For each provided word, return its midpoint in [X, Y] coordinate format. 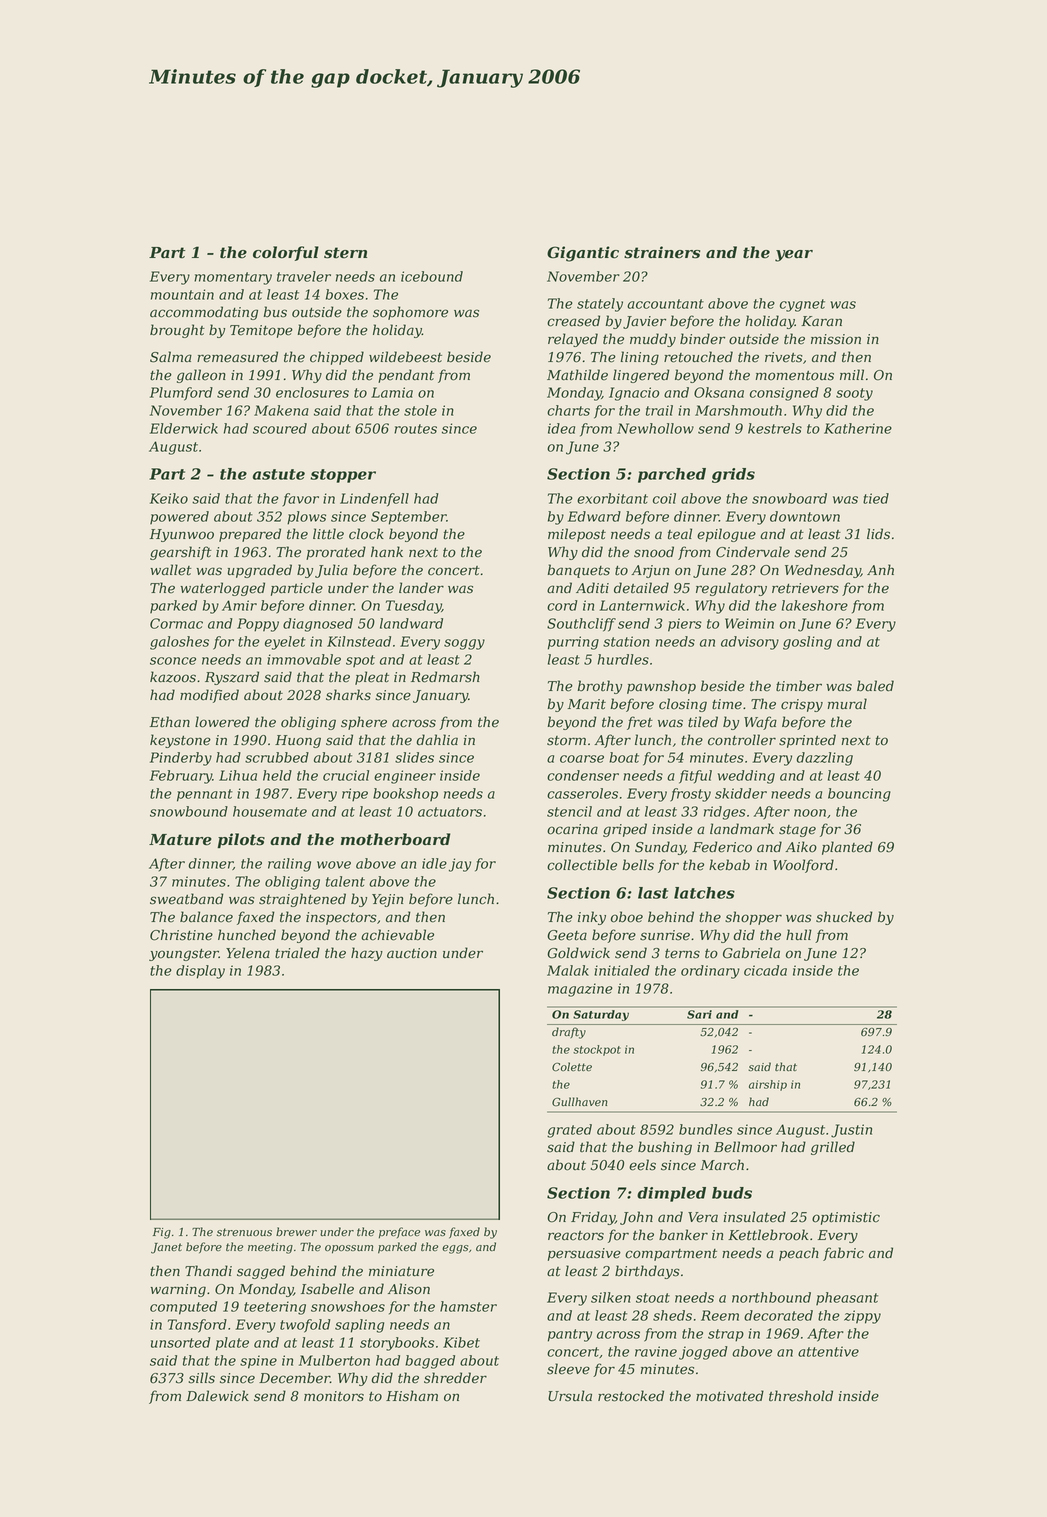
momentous [795, 376]
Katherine [858, 428]
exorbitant [612, 498]
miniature [401, 1271]
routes [415, 429]
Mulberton [334, 1360]
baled [875, 686]
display [200, 972]
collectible [582, 865]
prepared [250, 535]
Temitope [261, 331]
